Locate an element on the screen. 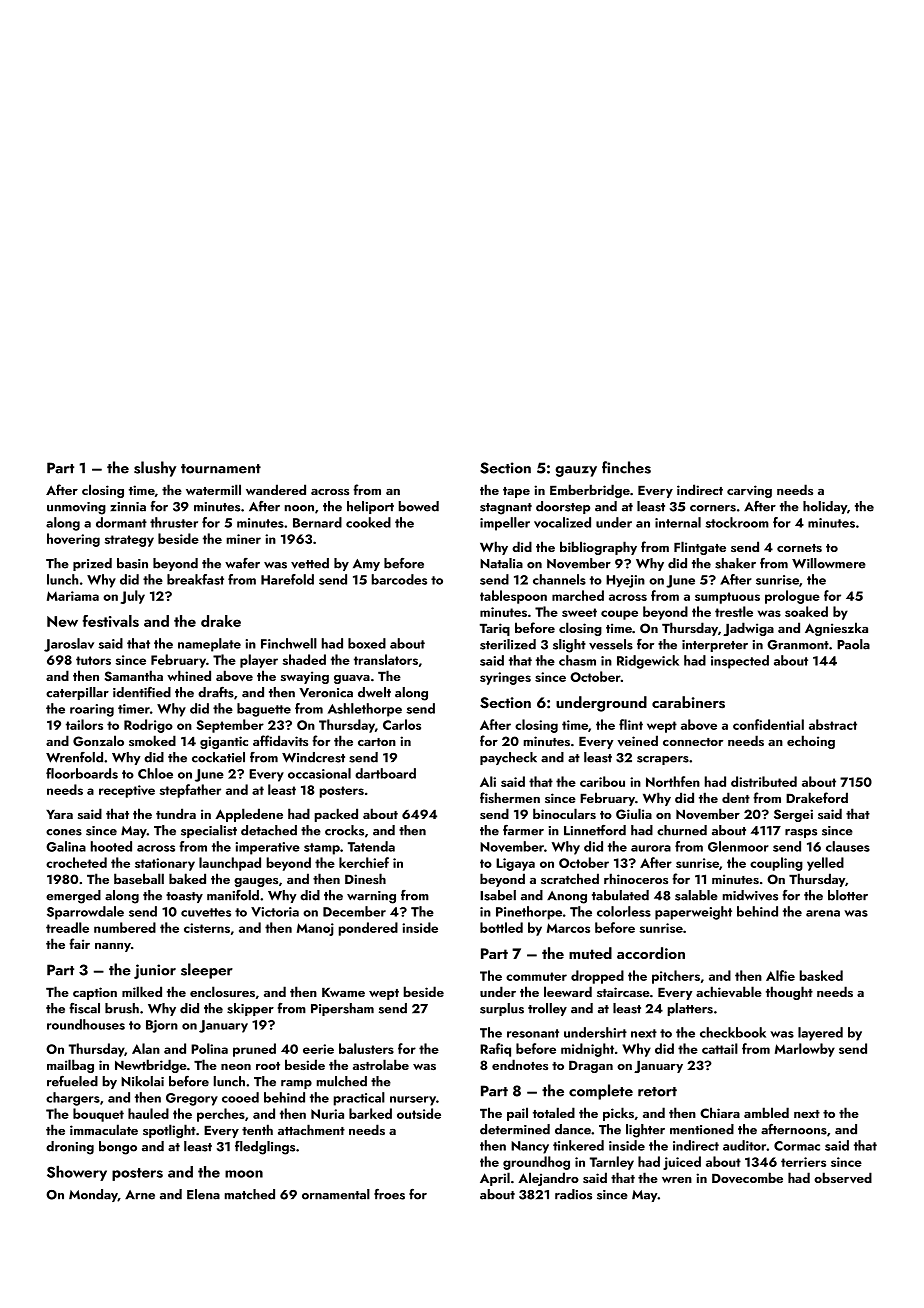 Image resolution: width=924 pixels, height=1308 pixels. surplus is located at coordinates (502, 1009).
